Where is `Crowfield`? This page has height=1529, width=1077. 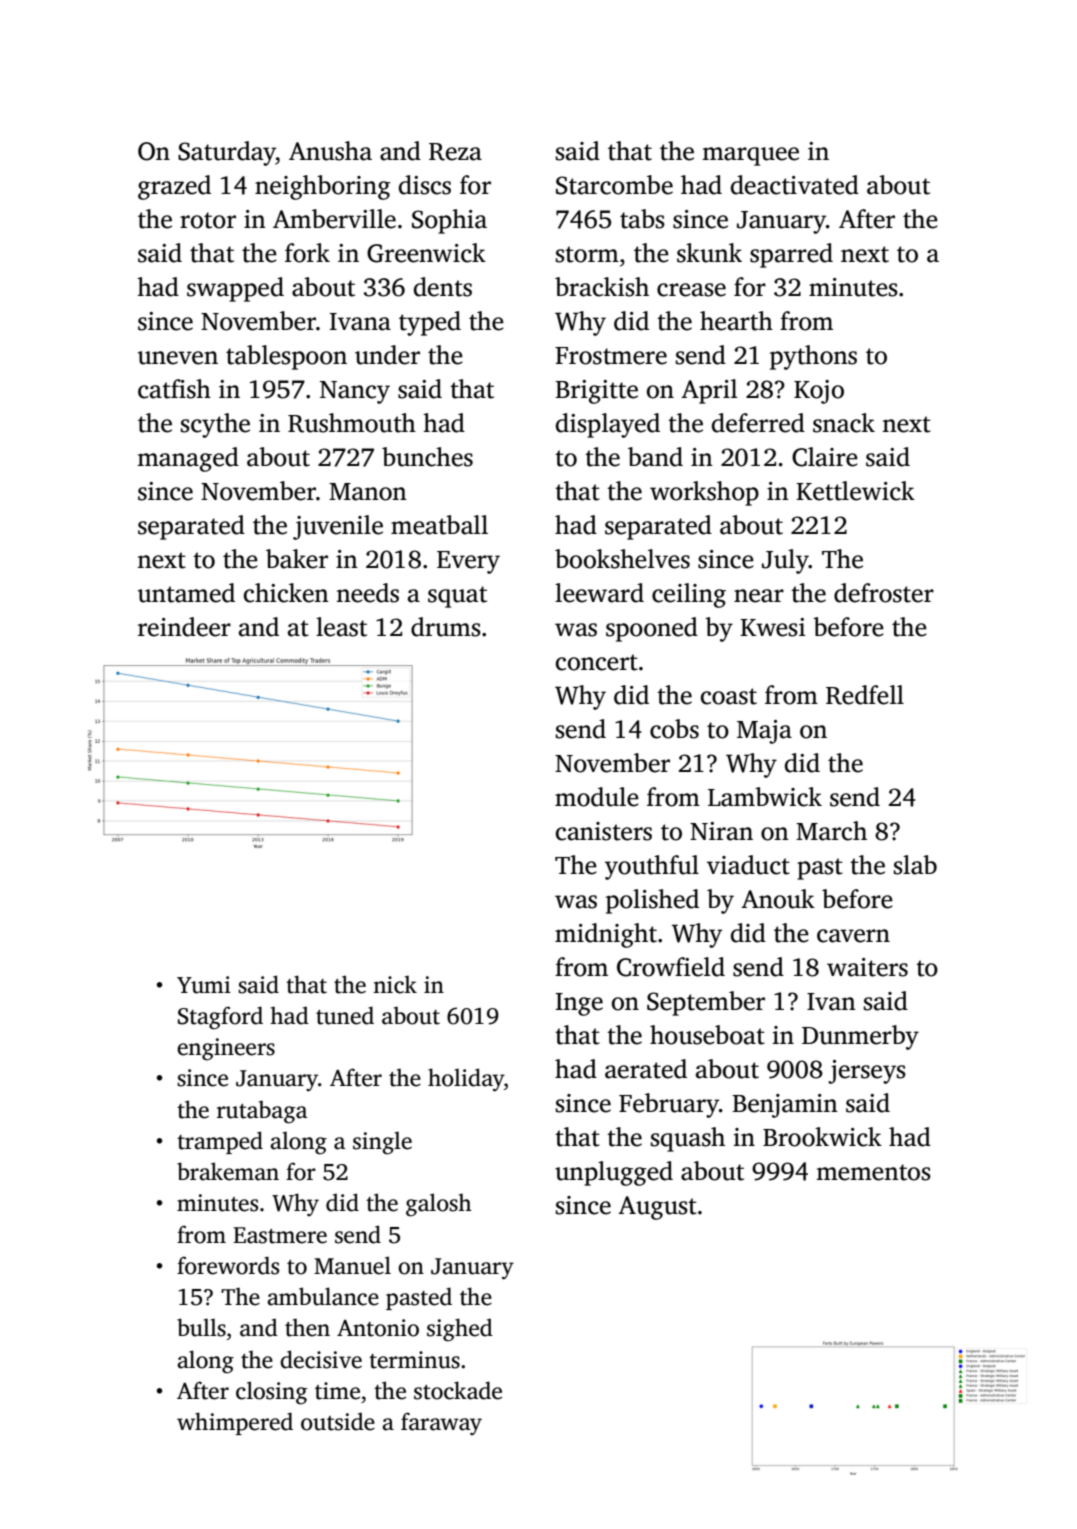
Crowfield is located at coordinates (671, 967).
